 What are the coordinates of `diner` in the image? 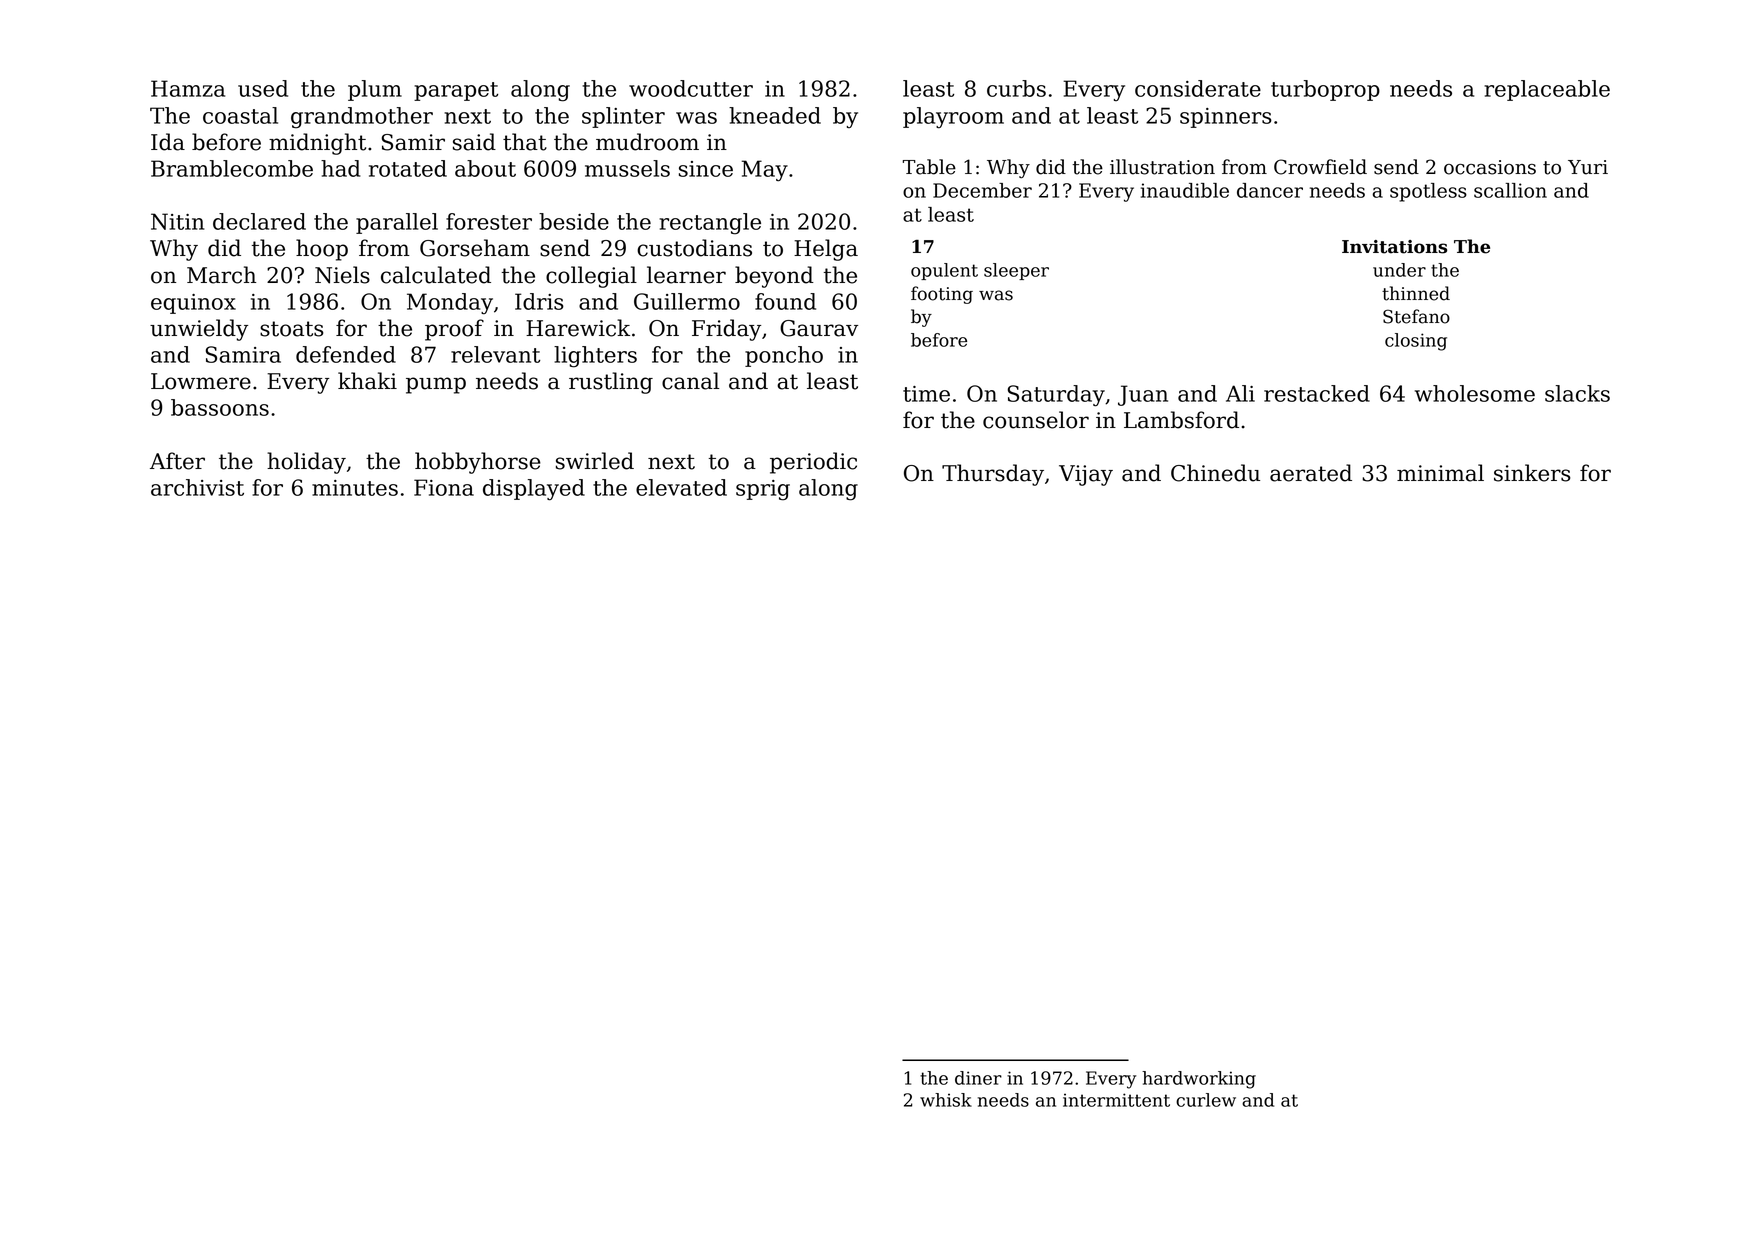 It's located at (978, 1078).
